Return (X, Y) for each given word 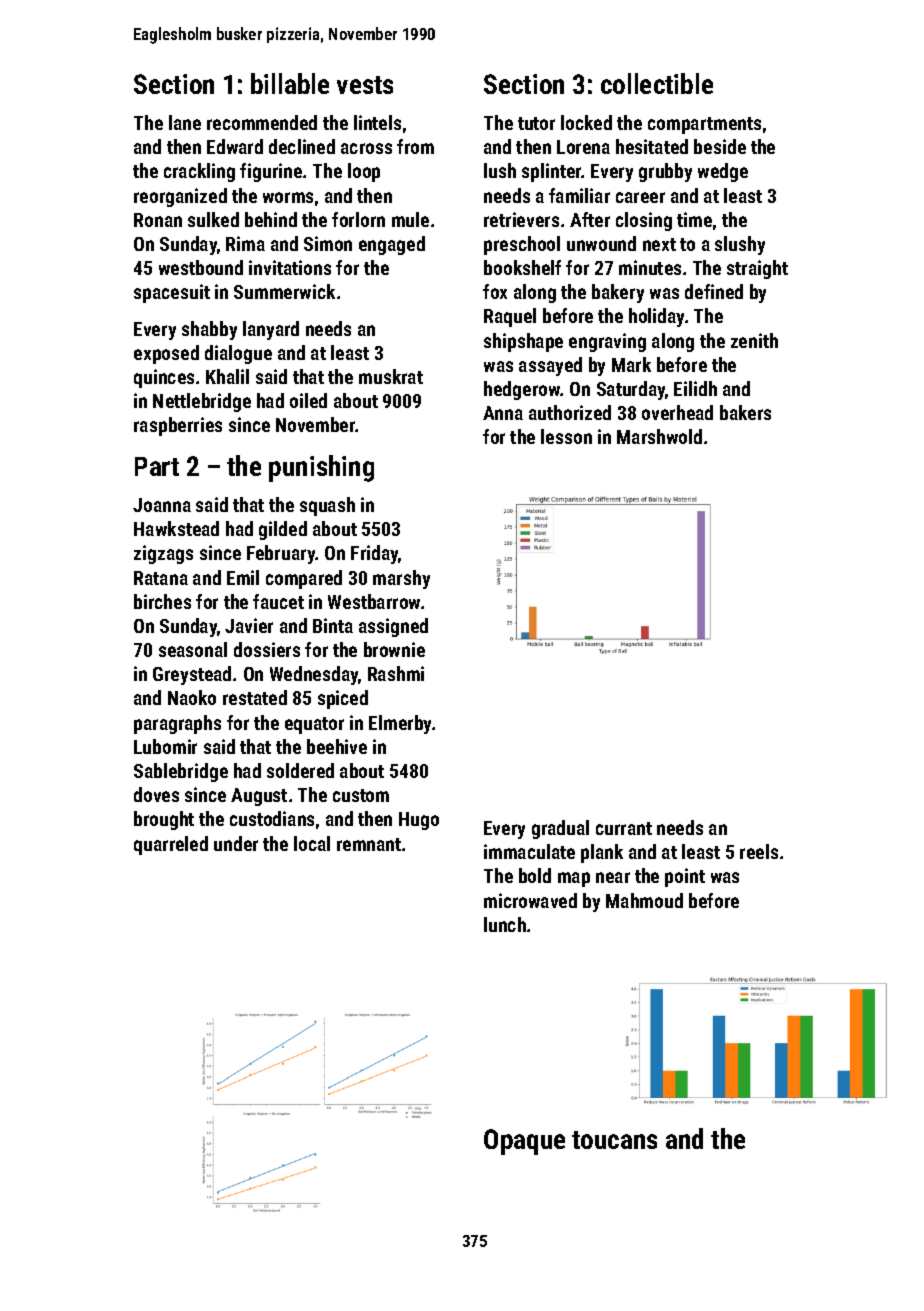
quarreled (171, 845)
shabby (209, 330)
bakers (745, 412)
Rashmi (396, 673)
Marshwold (659, 436)
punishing (321, 468)
